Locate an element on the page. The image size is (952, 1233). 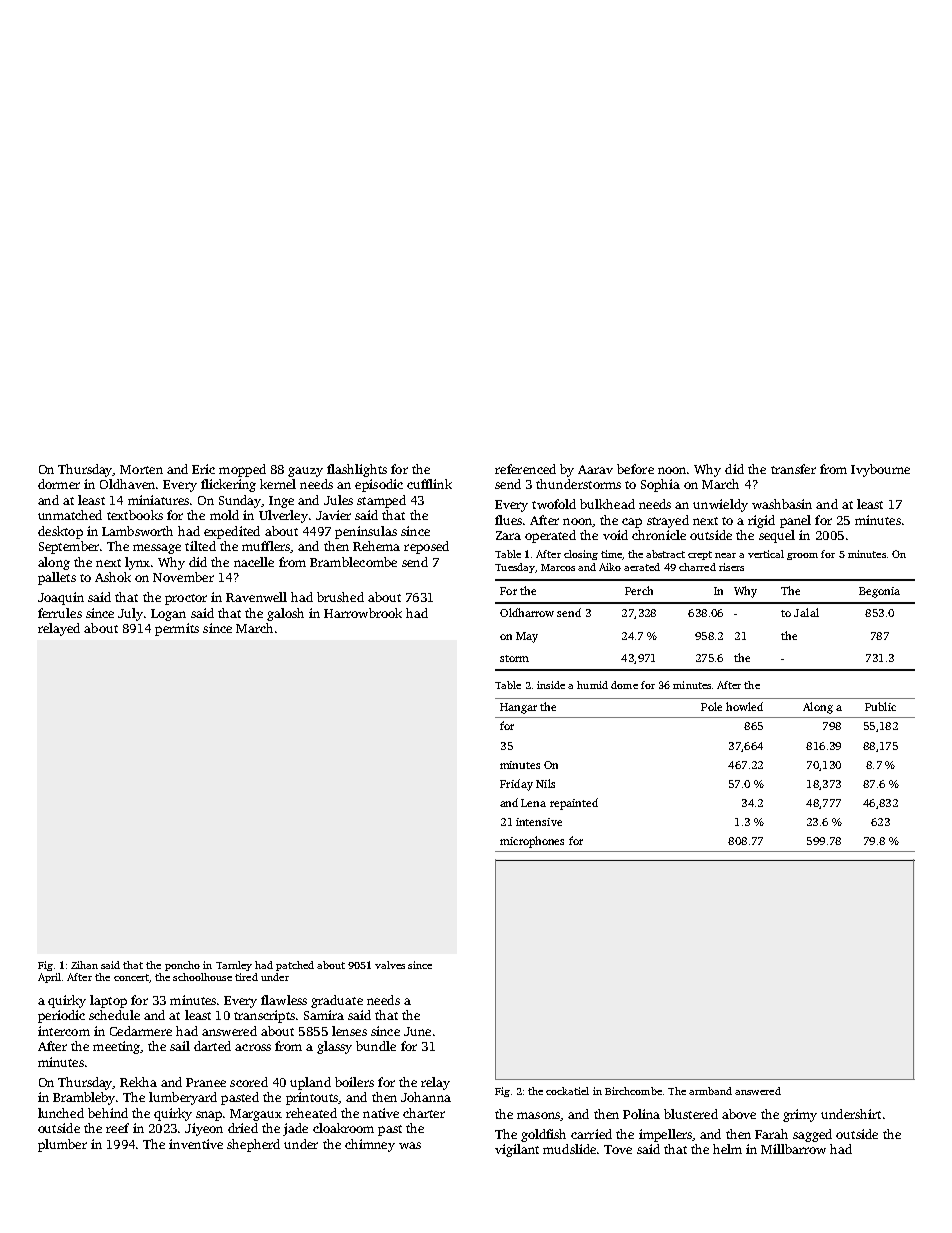
plumber is located at coordinates (62, 1145).
